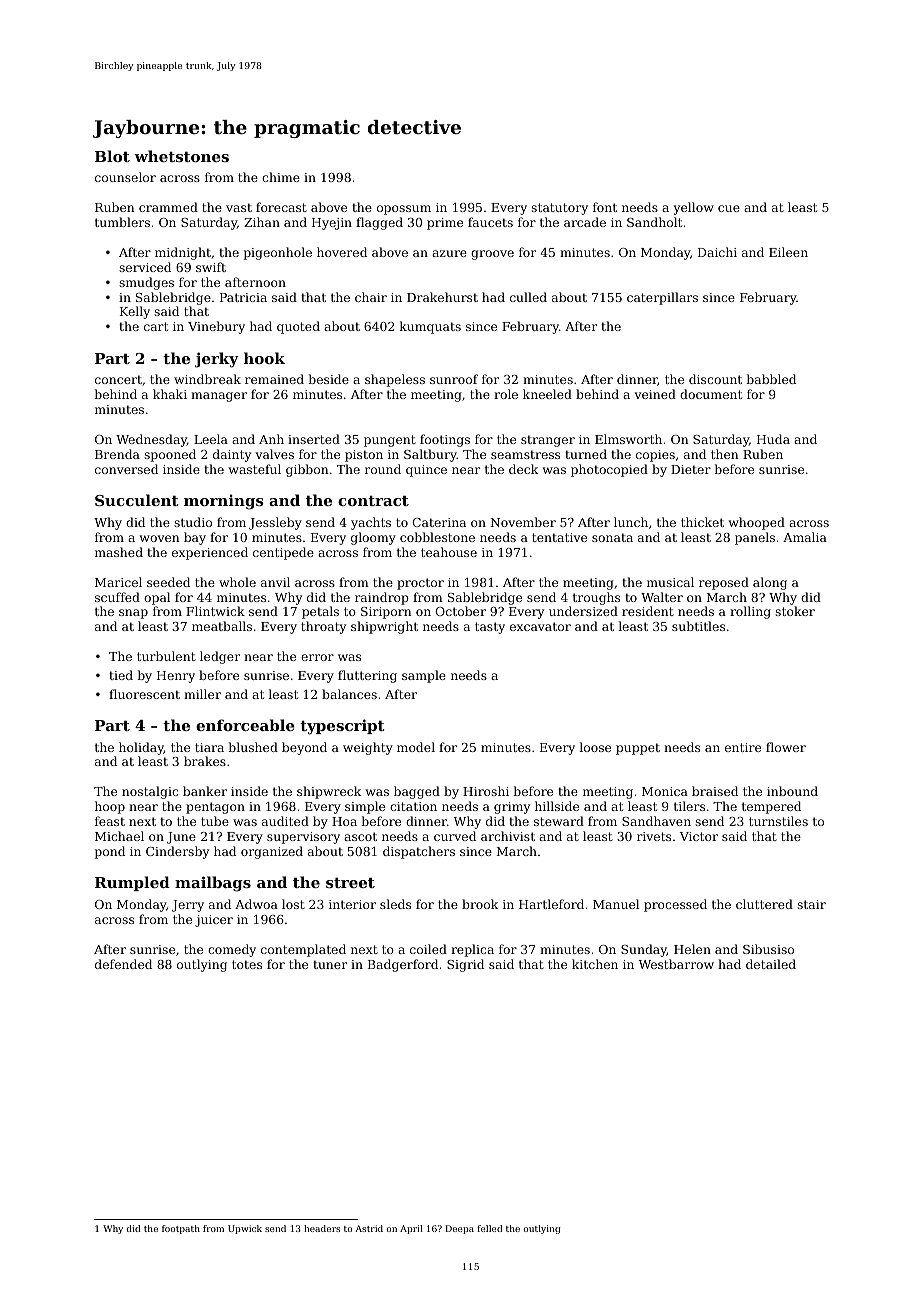 Image resolution: width=924 pixels, height=1308 pixels. Describe the element at coordinates (411, 1229) in the screenshot. I see `April` at that location.
